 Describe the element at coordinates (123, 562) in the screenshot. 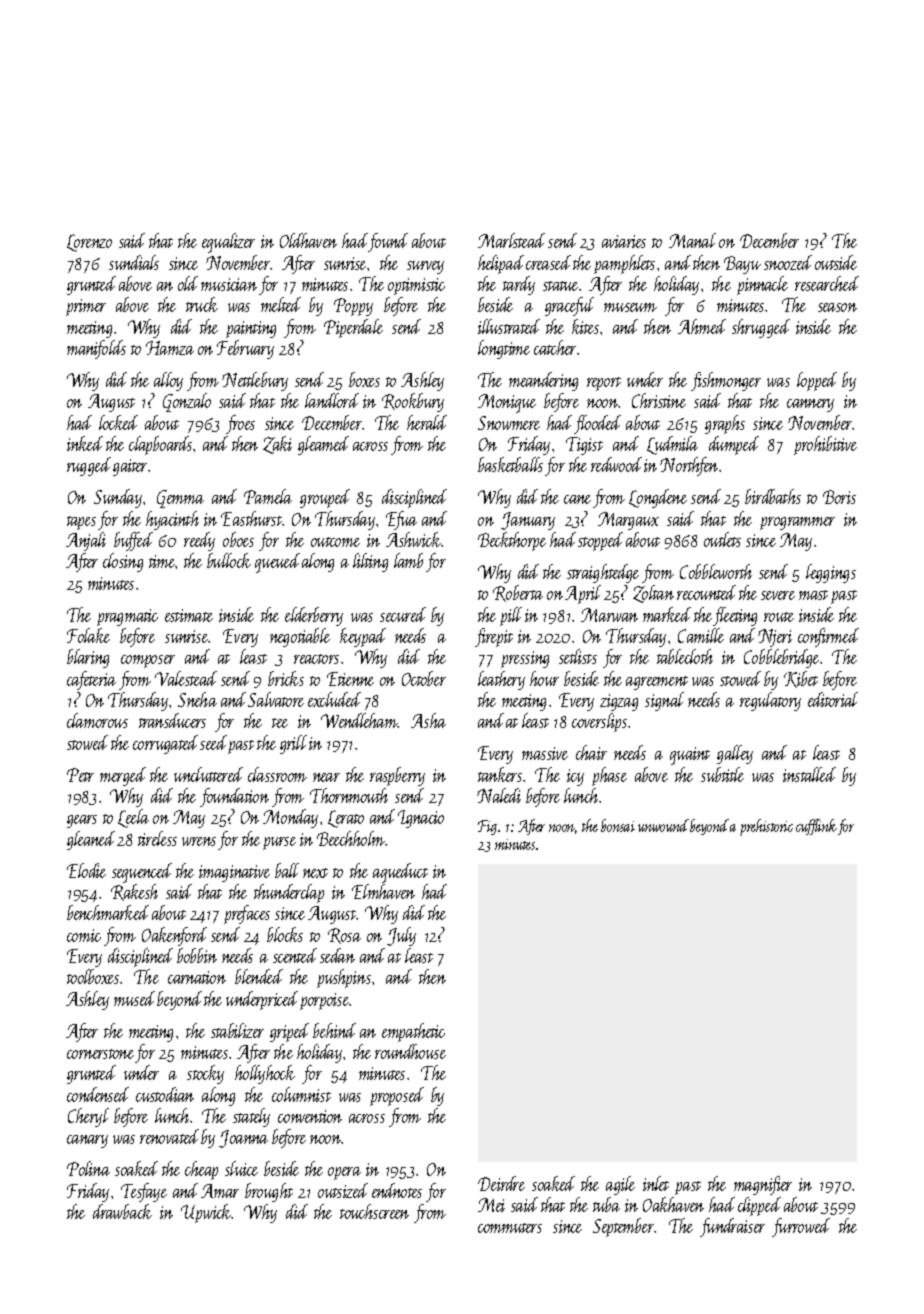

I see `closing` at that location.
